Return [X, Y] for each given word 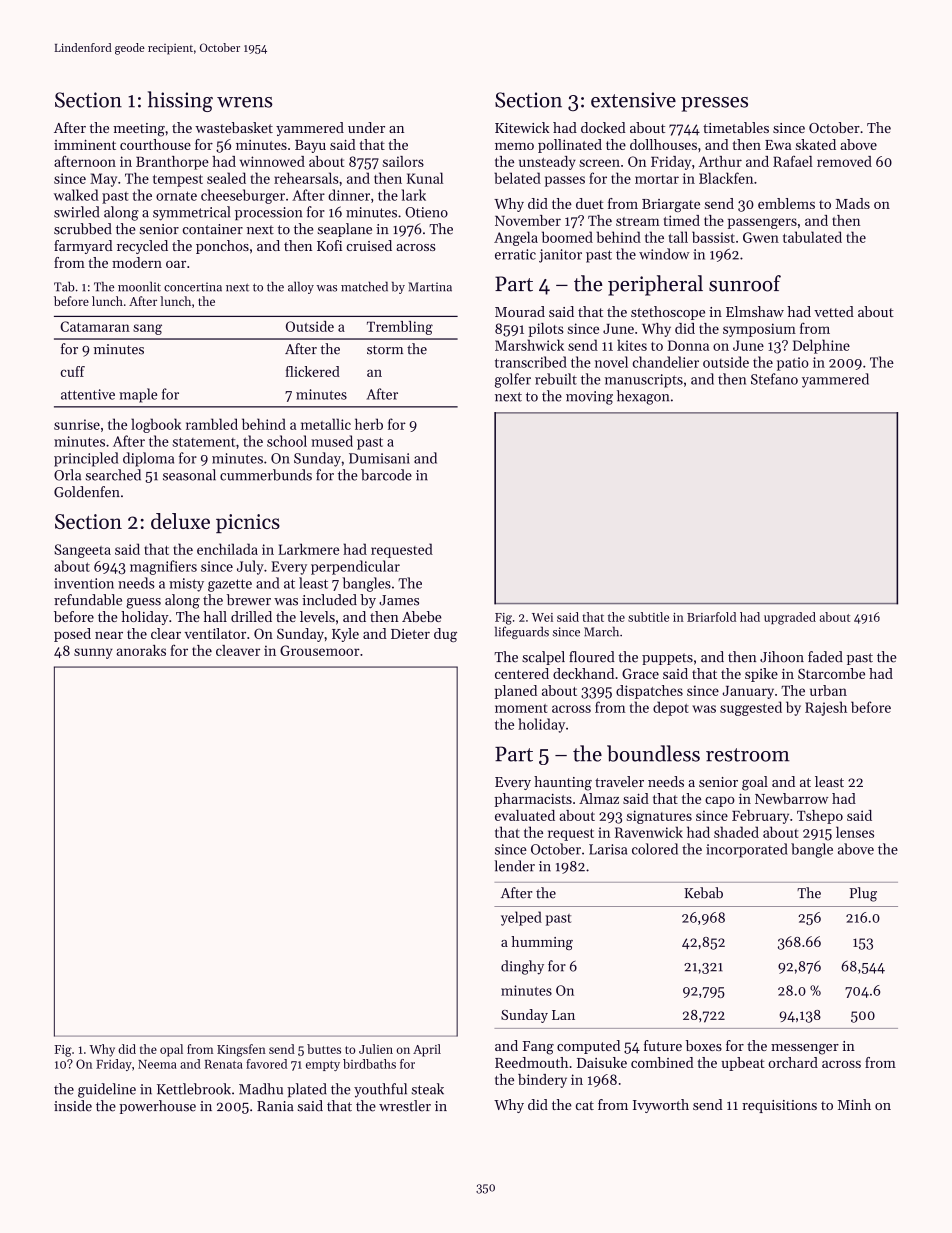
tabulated [812, 237]
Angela [516, 238]
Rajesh [826, 708]
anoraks [141, 650]
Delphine [821, 346]
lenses [855, 832]
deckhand [583, 673]
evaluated [525, 815]
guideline [107, 1090]
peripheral [655, 285]
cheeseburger [243, 196]
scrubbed [83, 229]
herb [369, 424]
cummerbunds [266, 475]
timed [682, 220]
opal [171, 1050]
